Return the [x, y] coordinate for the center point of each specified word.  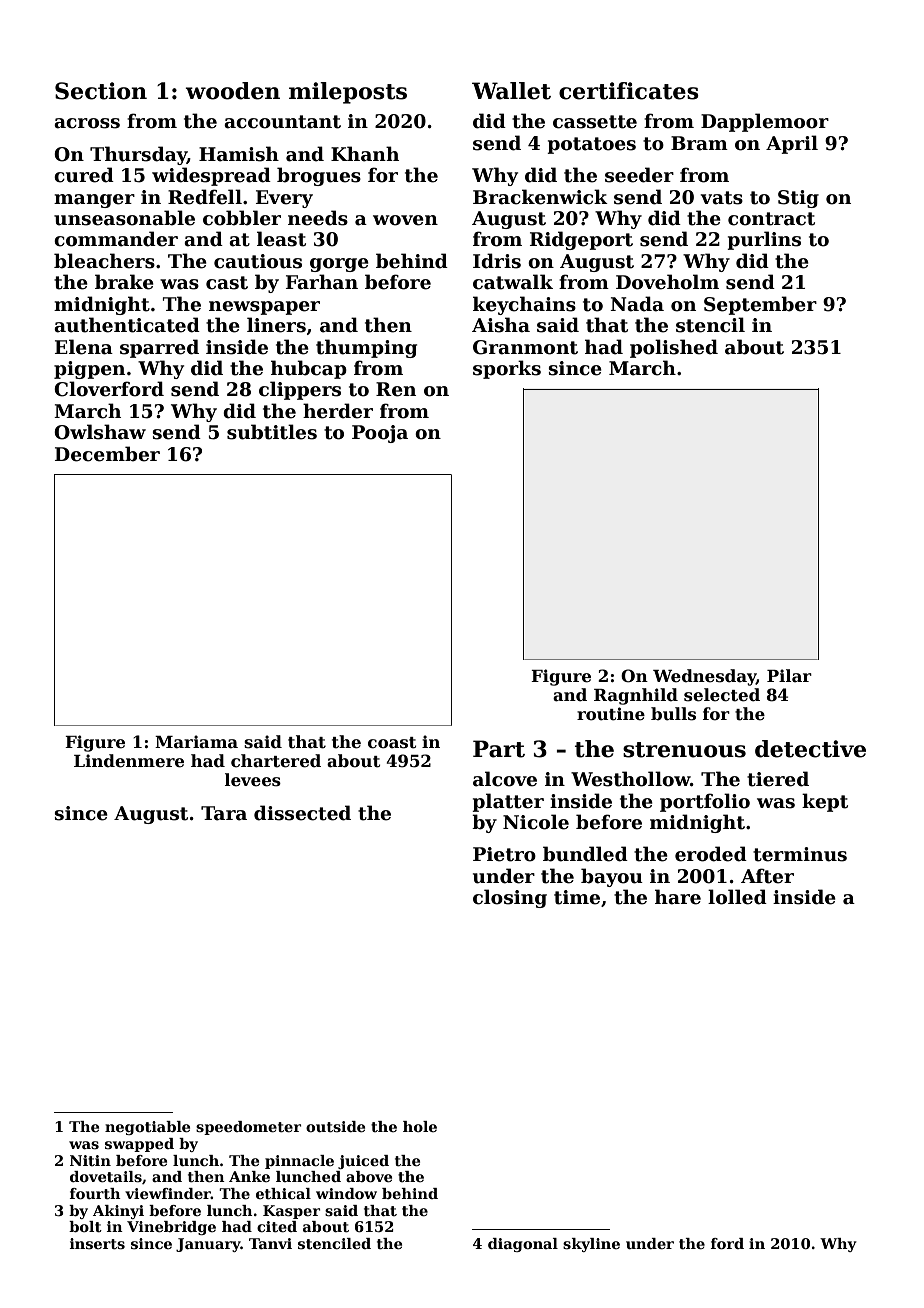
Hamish [239, 154]
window [346, 1193]
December [107, 454]
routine [611, 714]
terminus [800, 854]
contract [771, 219]
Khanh [365, 154]
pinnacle [299, 1162]
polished [674, 348]
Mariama [196, 742]
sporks [507, 369]
